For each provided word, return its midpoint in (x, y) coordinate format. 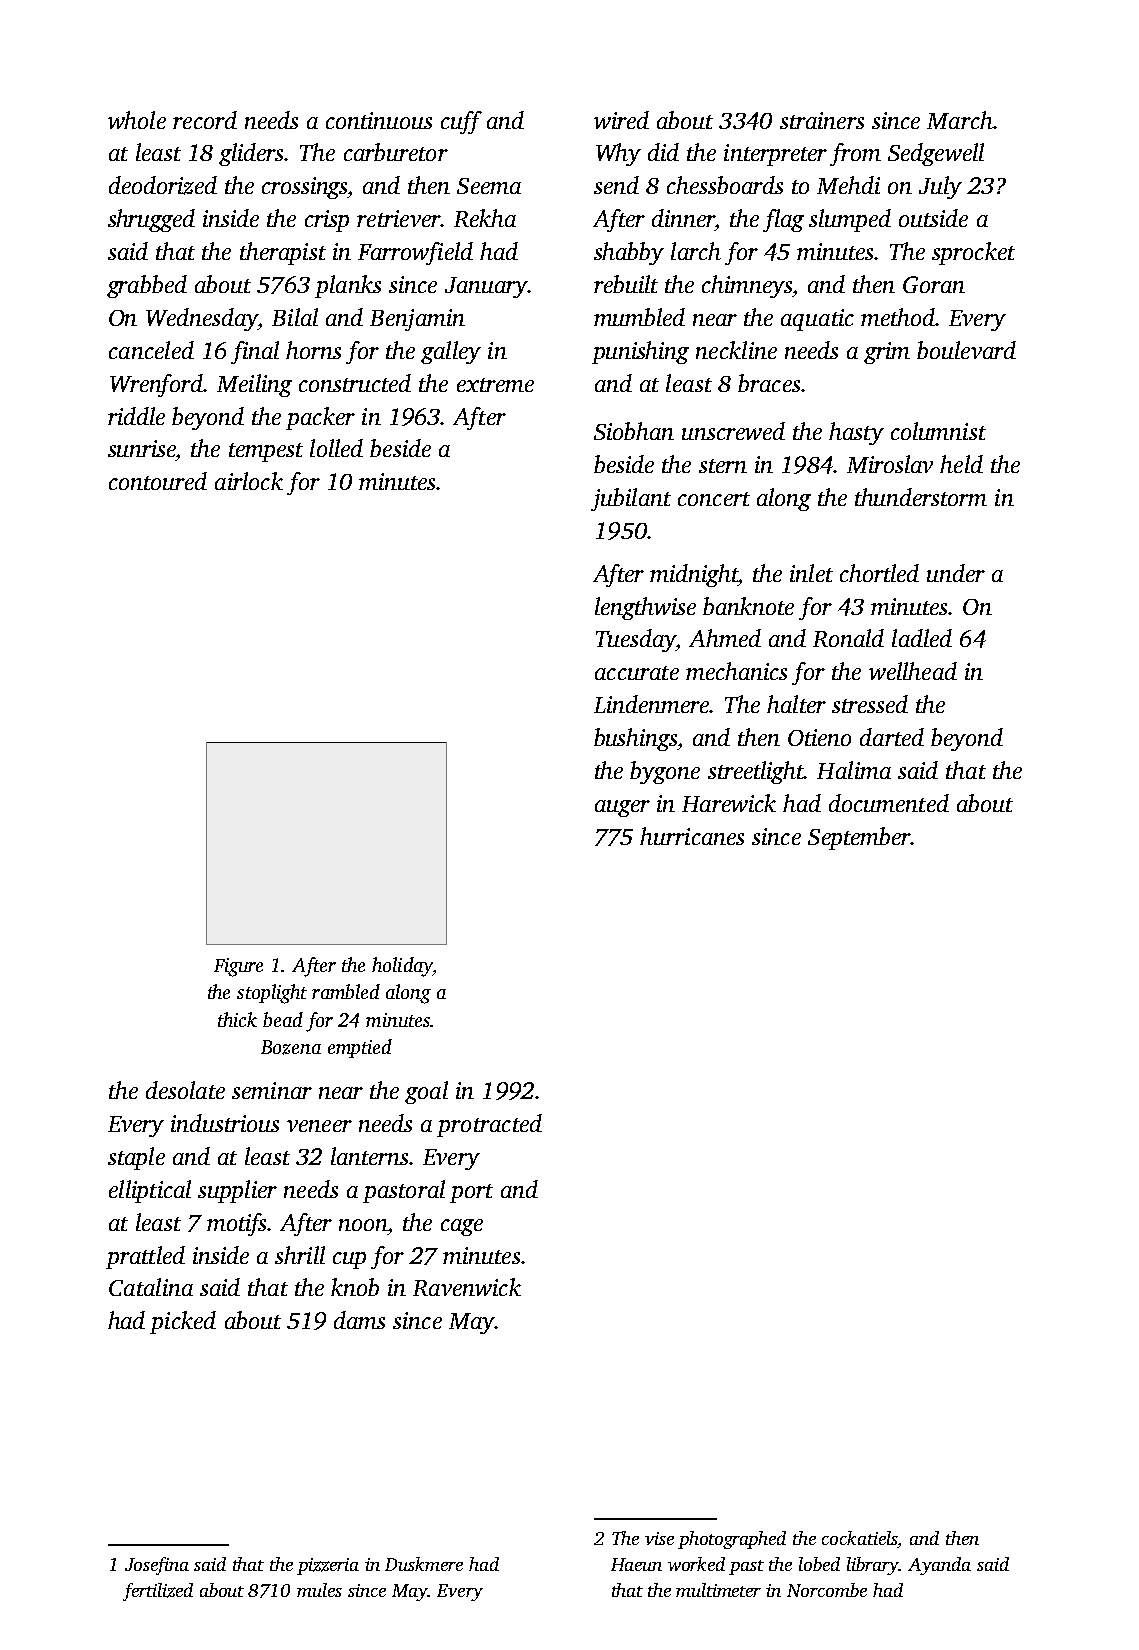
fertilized (158, 1592)
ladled (922, 638)
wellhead (913, 671)
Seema (489, 186)
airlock (249, 481)
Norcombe (827, 1590)
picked (183, 1322)
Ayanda (939, 1566)
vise (659, 1538)
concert (714, 499)
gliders (252, 154)
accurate (637, 673)
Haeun (636, 1564)
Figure (238, 967)
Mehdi (848, 185)
